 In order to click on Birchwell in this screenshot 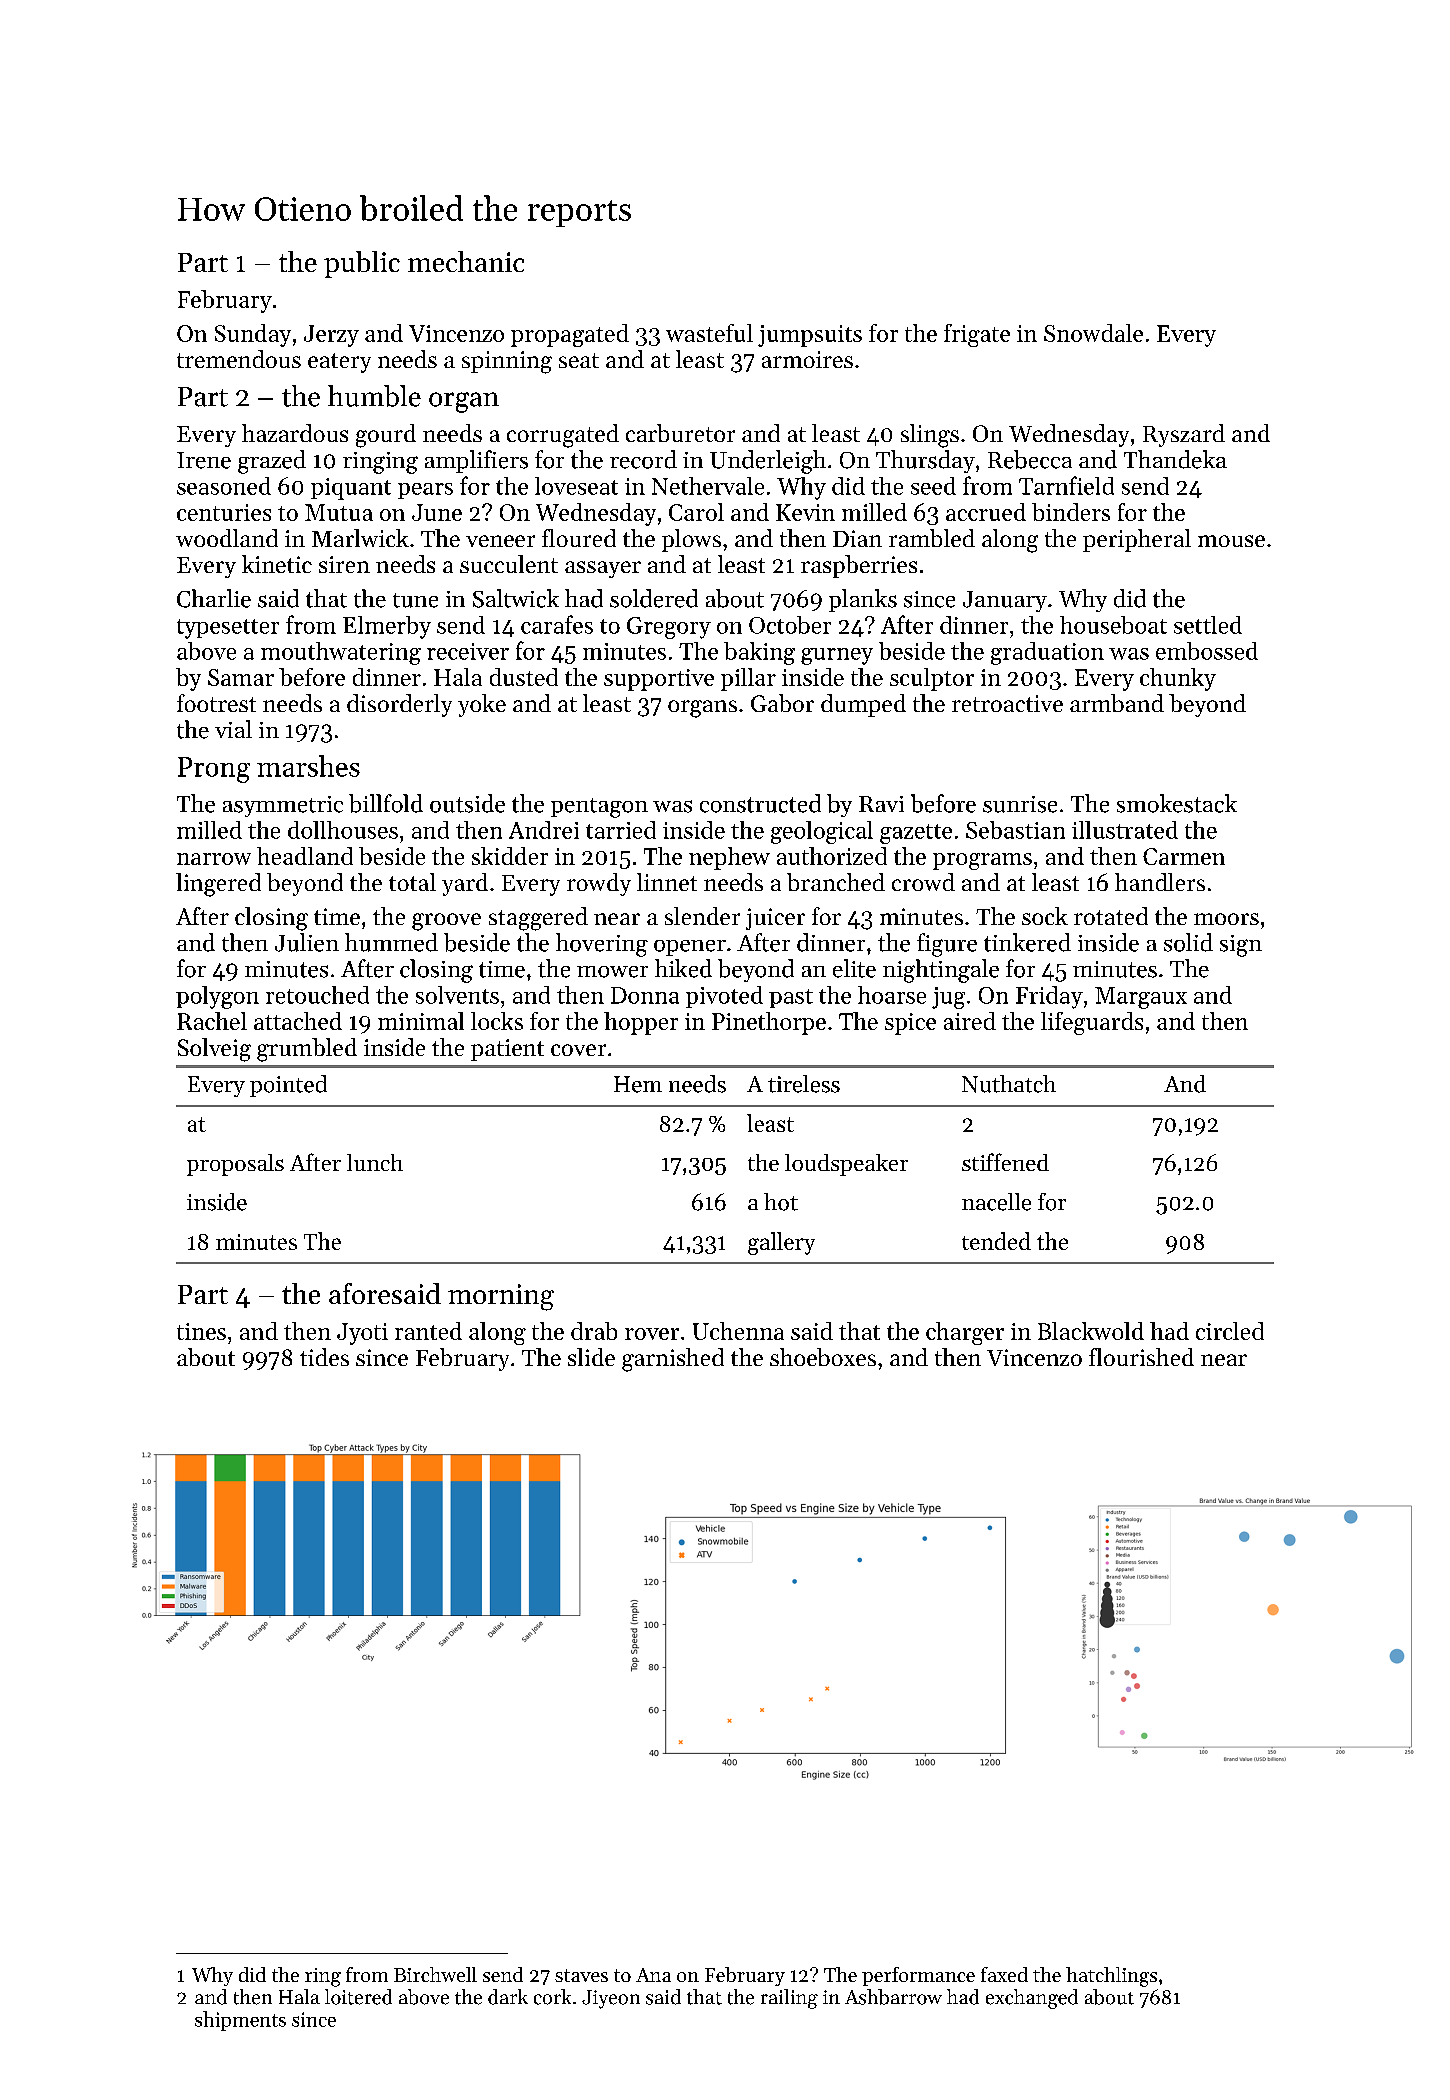, I will do `click(435, 1974)`.
